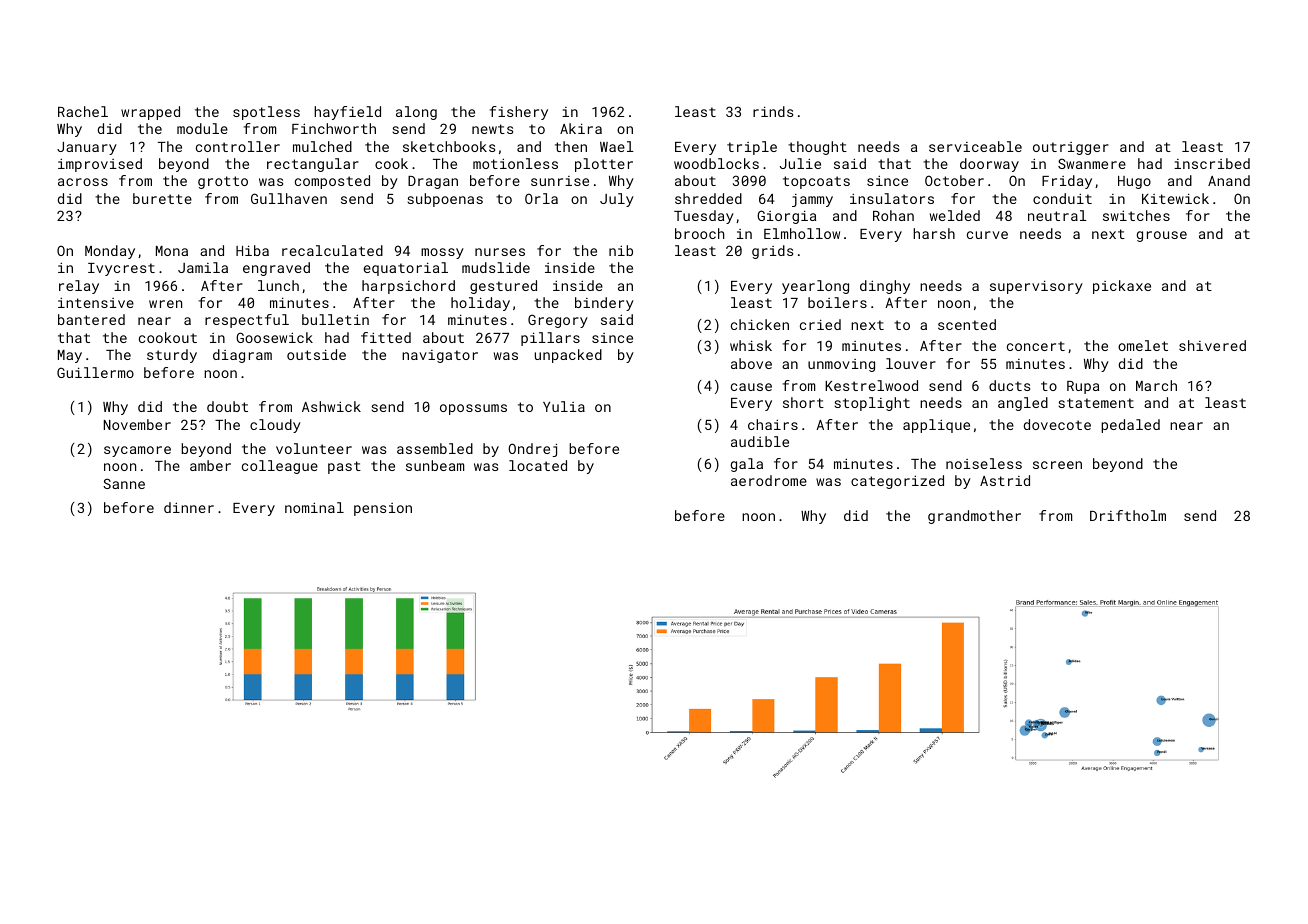 The image size is (1308, 924). What do you see at coordinates (1071, 148) in the image?
I see `outrigger` at bounding box center [1071, 148].
